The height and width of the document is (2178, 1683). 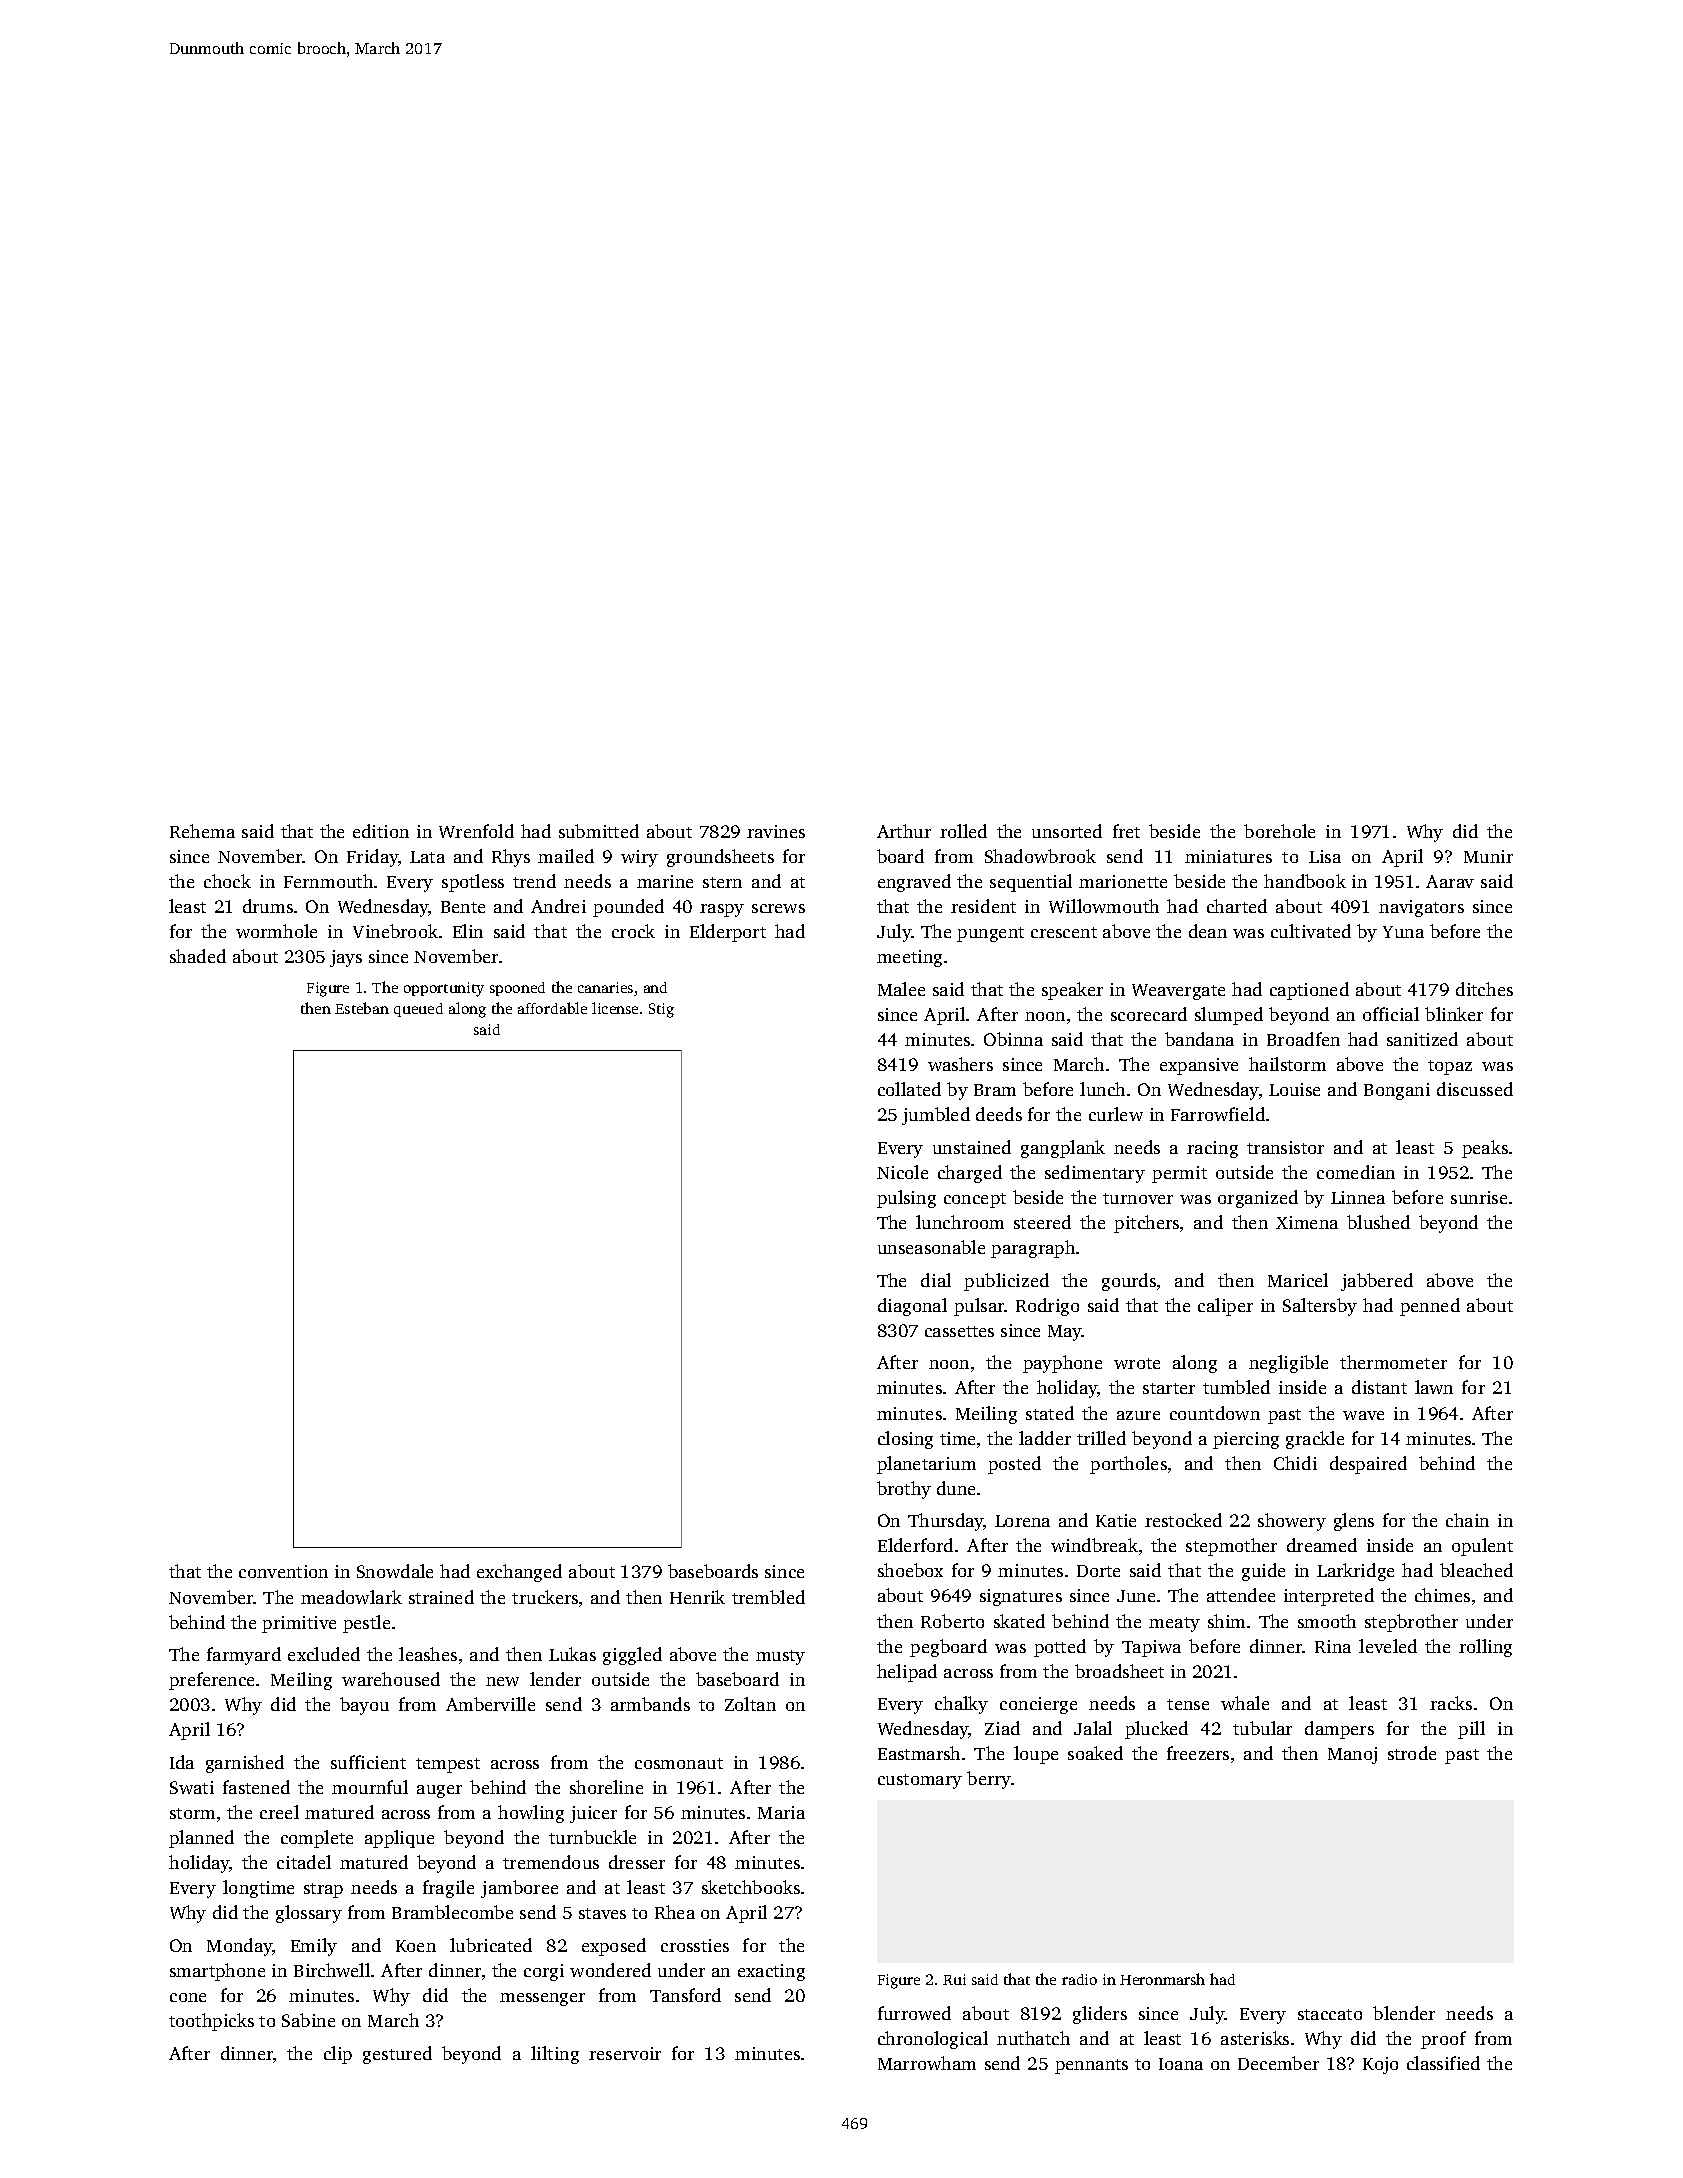 What do you see at coordinates (1215, 1413) in the document?
I see `countdown` at bounding box center [1215, 1413].
